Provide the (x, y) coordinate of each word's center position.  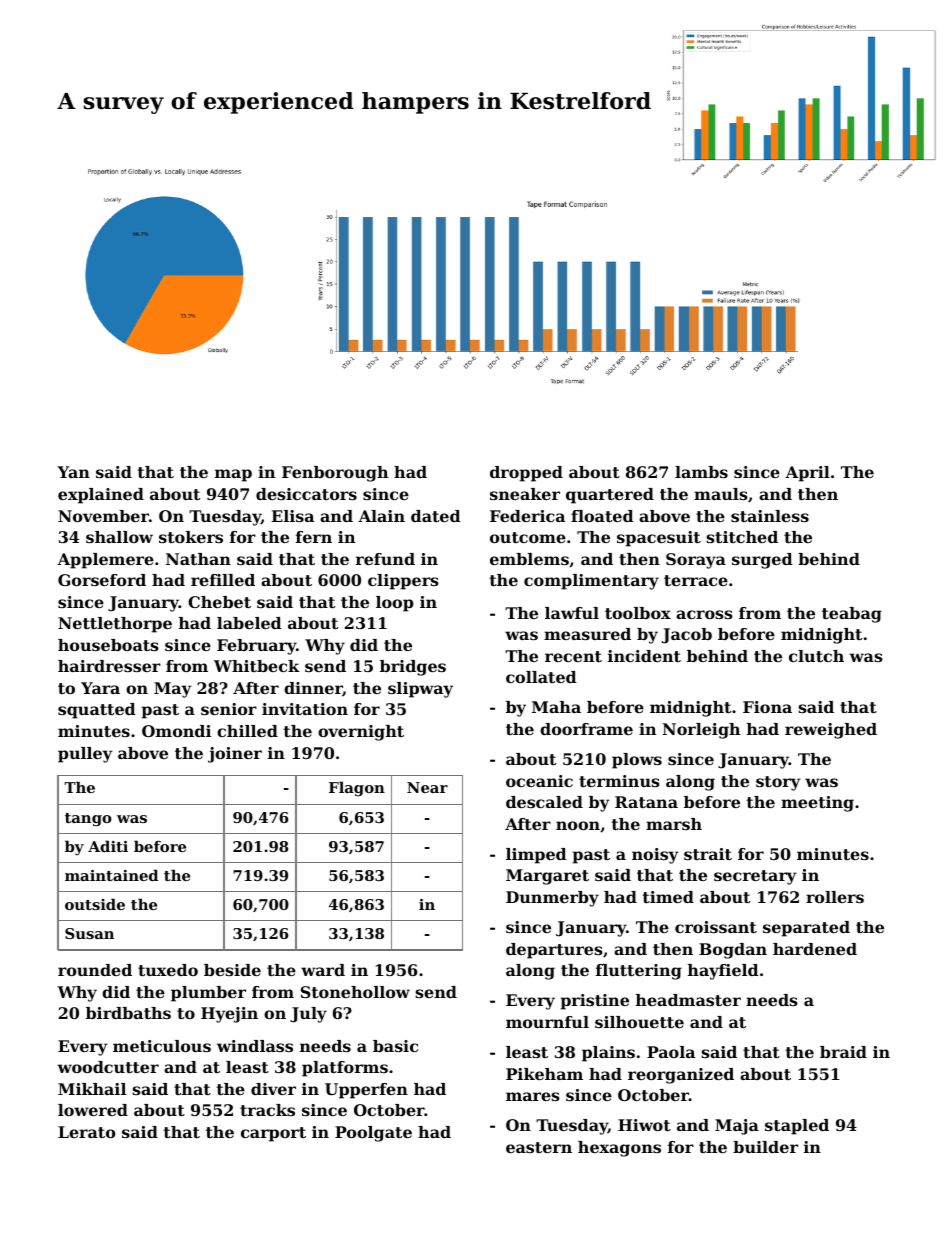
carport (273, 1134)
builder (765, 1147)
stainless (770, 516)
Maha (556, 707)
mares (533, 1096)
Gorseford (102, 580)
